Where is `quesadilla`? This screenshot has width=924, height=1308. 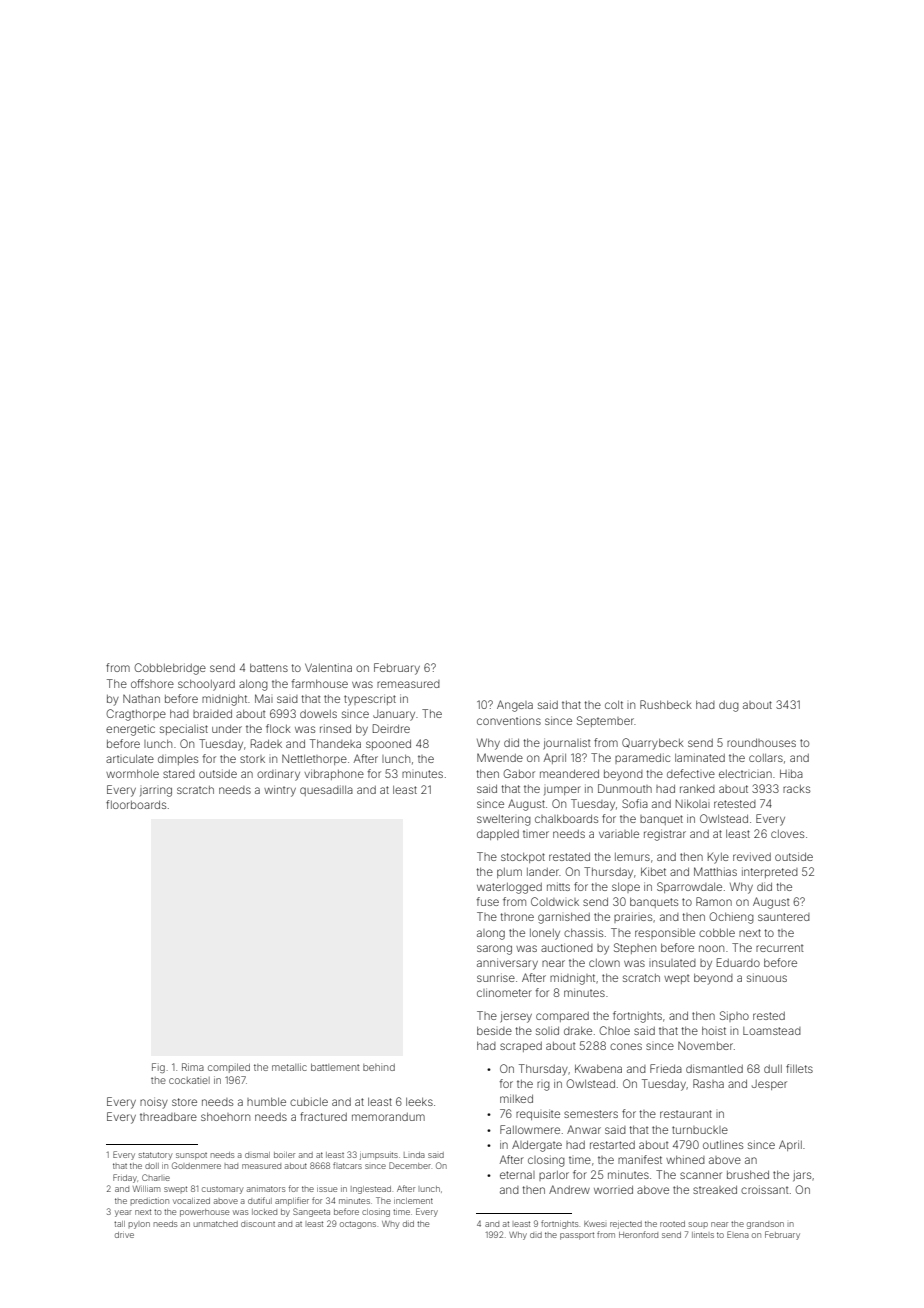 quesadilla is located at coordinates (326, 790).
